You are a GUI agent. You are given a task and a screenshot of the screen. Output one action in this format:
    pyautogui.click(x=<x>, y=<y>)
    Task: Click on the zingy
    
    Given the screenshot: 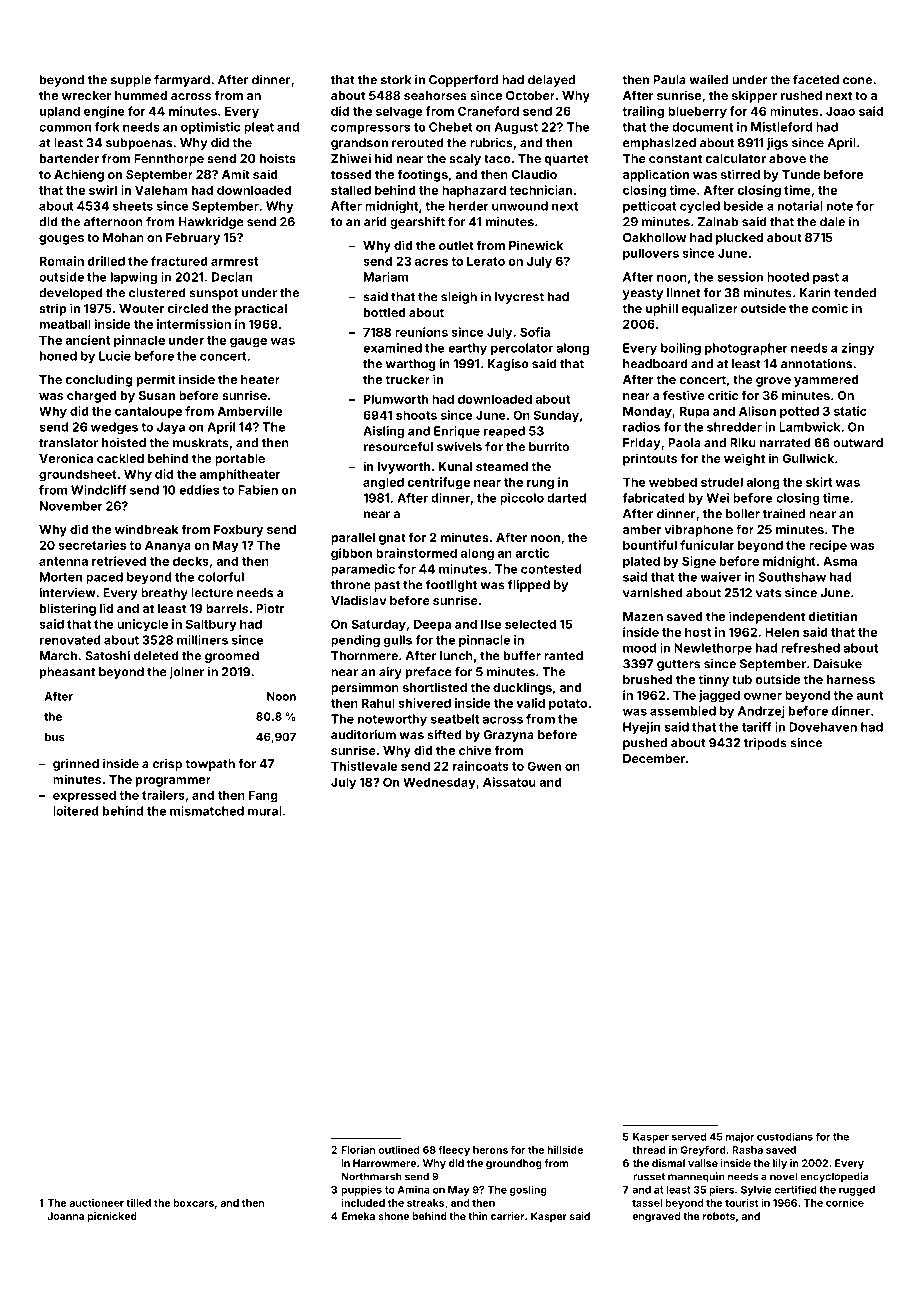 What is the action you would take?
    pyautogui.click(x=858, y=349)
